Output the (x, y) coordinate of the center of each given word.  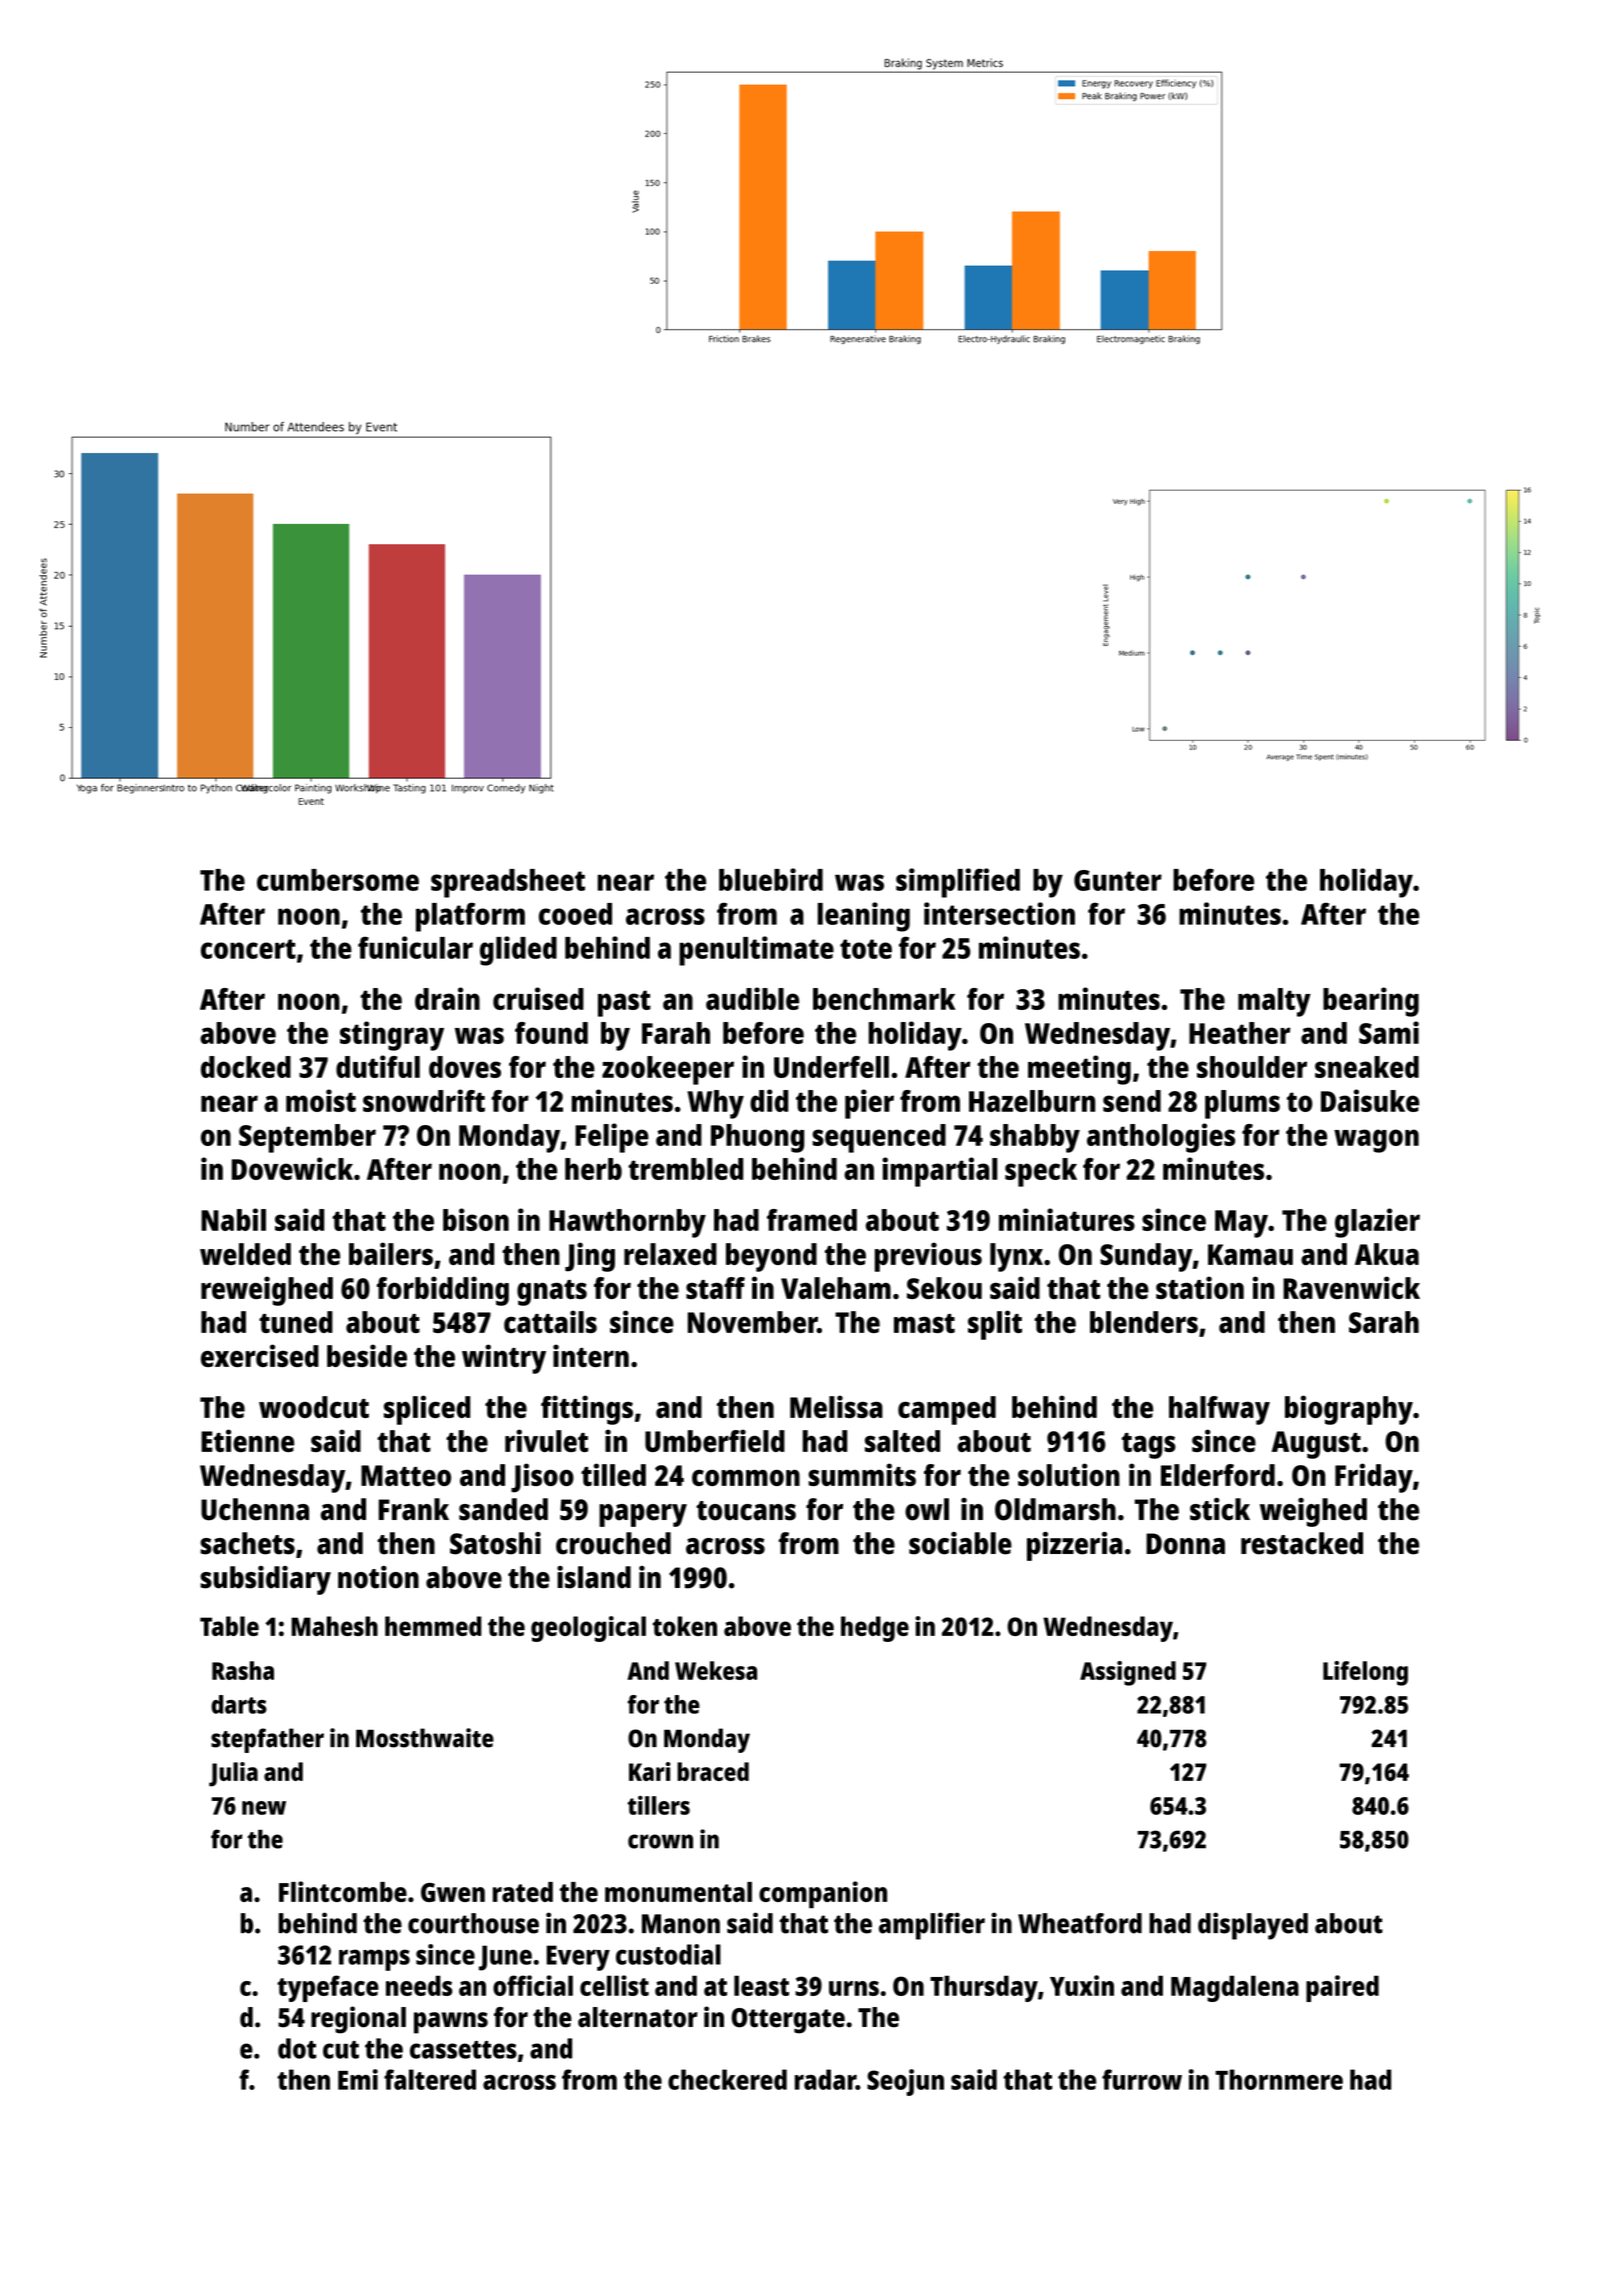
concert (248, 949)
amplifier (932, 1926)
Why (715, 1104)
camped (947, 1410)
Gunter (1118, 880)
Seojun (905, 2082)
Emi (358, 2079)
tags (1149, 1446)
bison (476, 1219)
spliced (427, 1410)
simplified (958, 883)
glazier (1377, 1223)
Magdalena (1235, 1988)
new (264, 1808)
